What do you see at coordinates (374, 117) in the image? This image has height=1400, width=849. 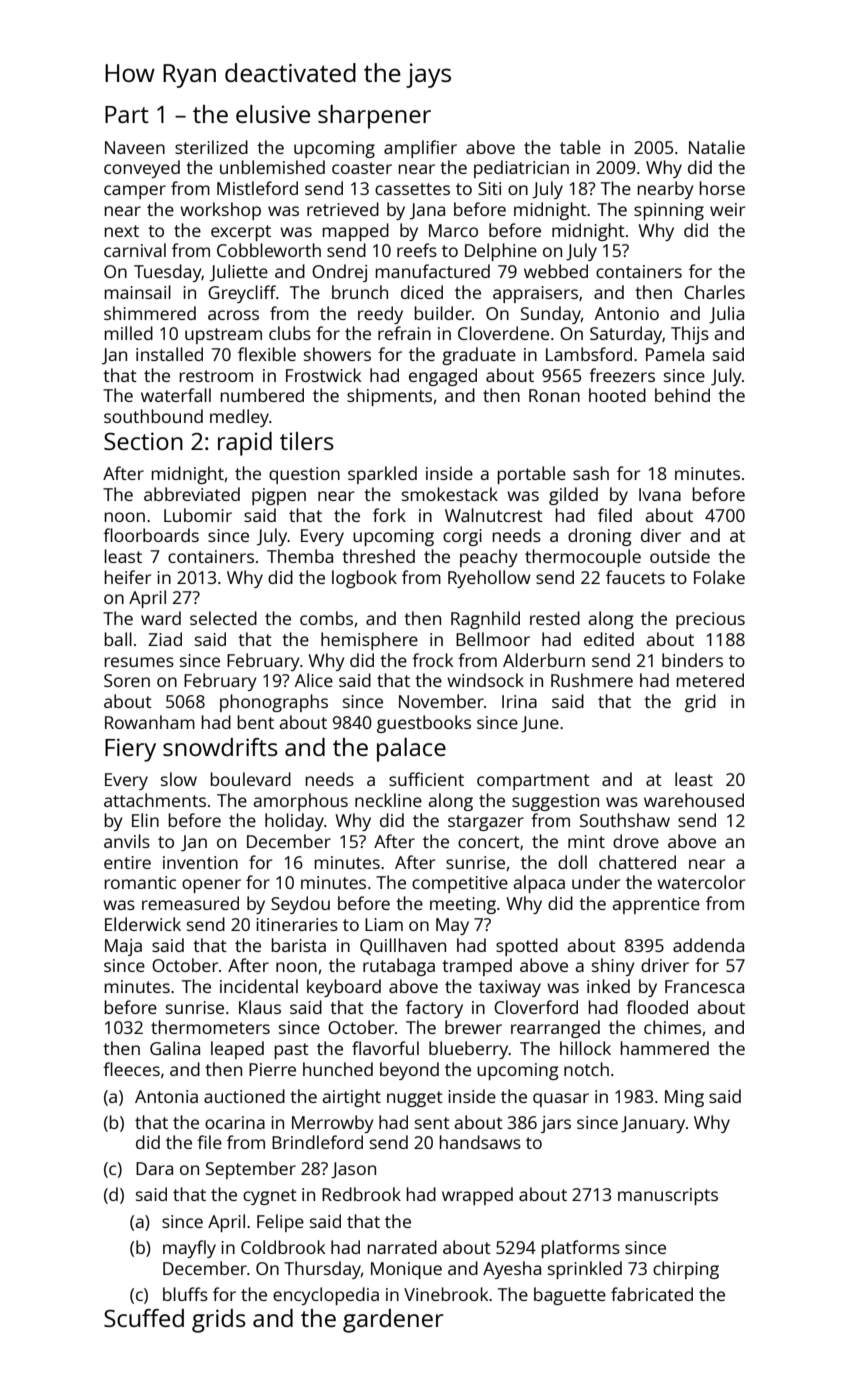 I see `sharpener` at bounding box center [374, 117].
